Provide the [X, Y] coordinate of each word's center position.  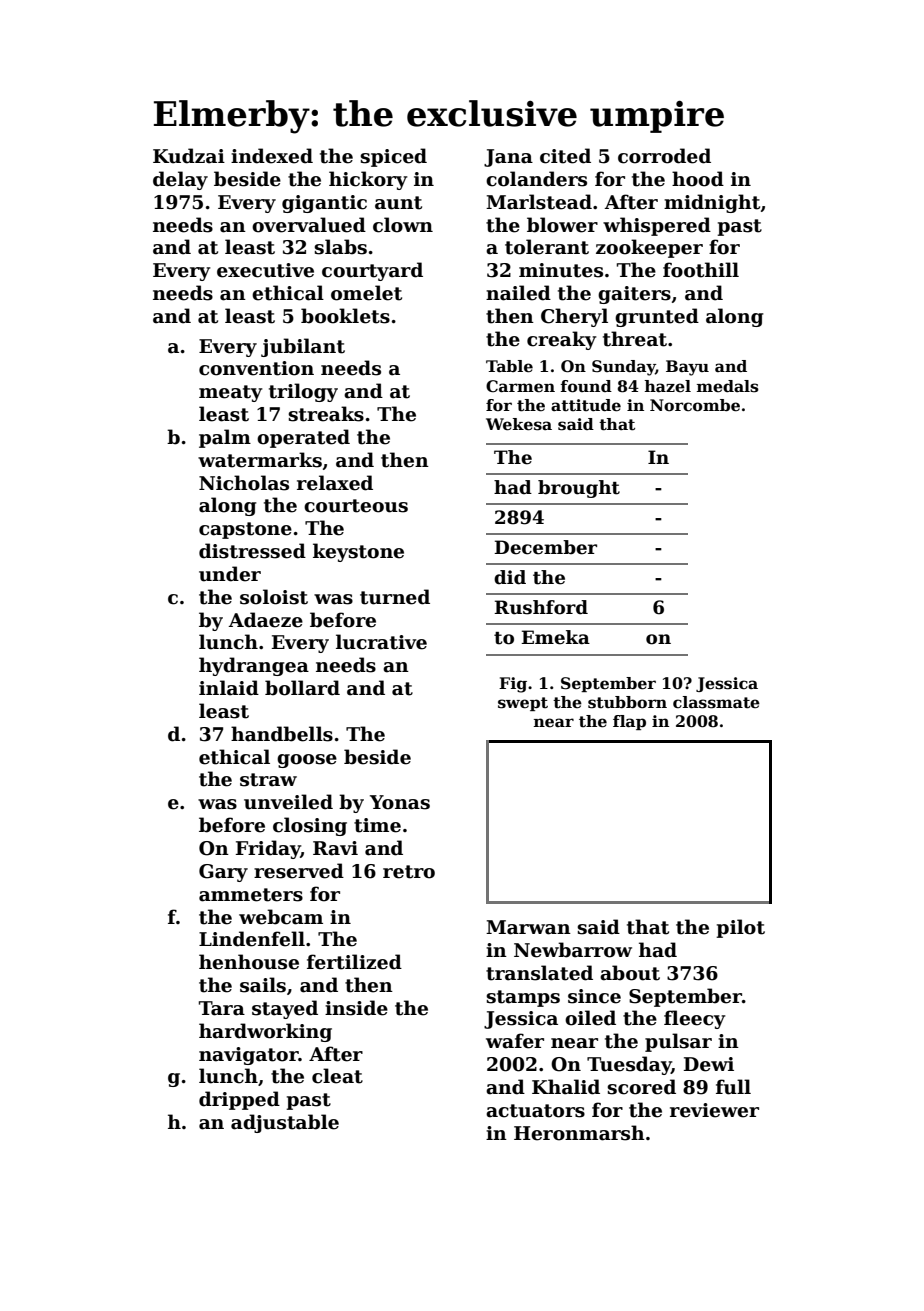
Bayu [687, 368]
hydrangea [254, 666]
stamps [523, 998]
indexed [272, 156]
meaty [231, 393]
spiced [393, 157]
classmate [716, 702]
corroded [664, 156]
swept [523, 704]
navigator [249, 1056]
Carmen [520, 386]
